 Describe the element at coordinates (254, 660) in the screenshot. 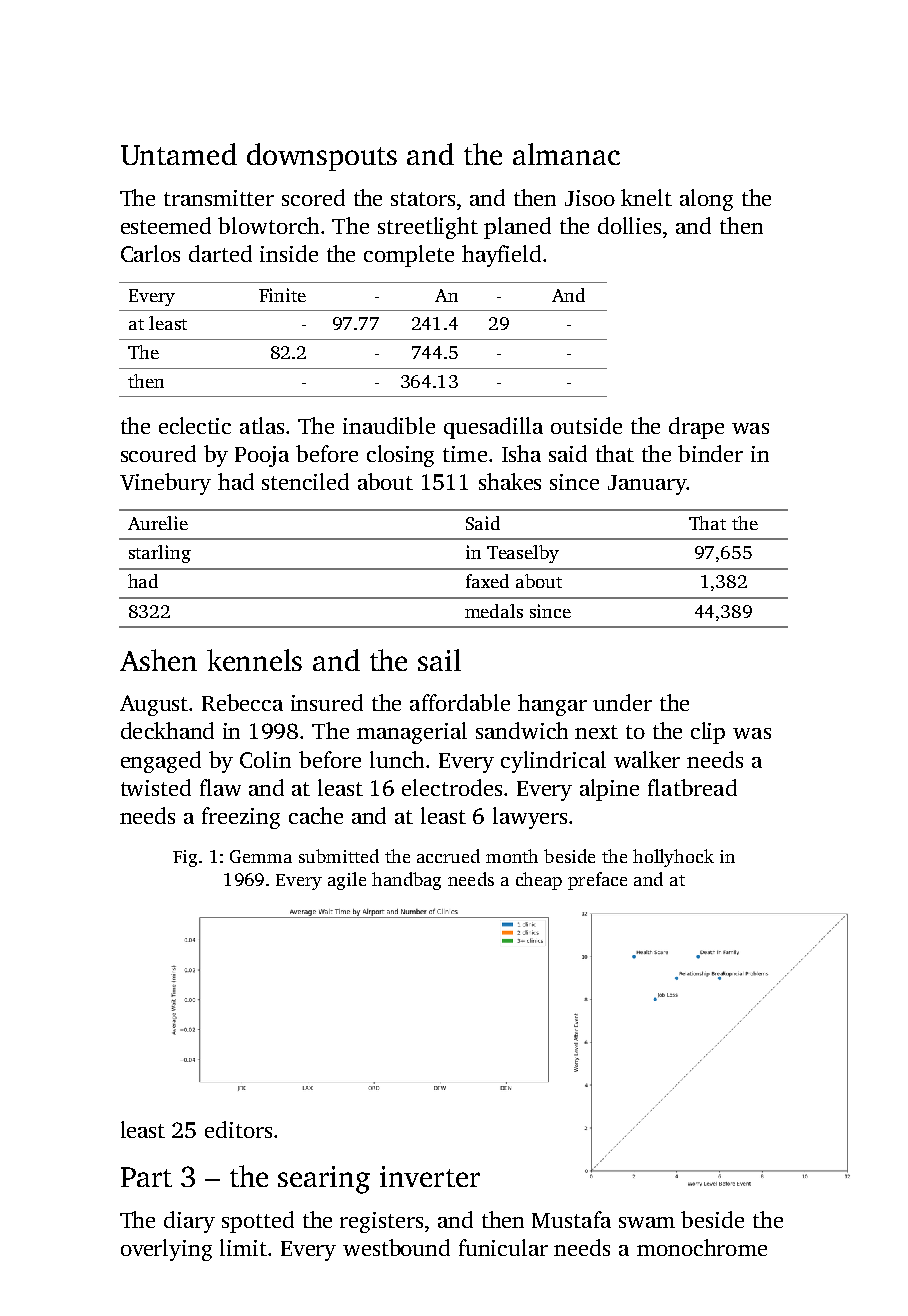

I see `kennels` at that location.
